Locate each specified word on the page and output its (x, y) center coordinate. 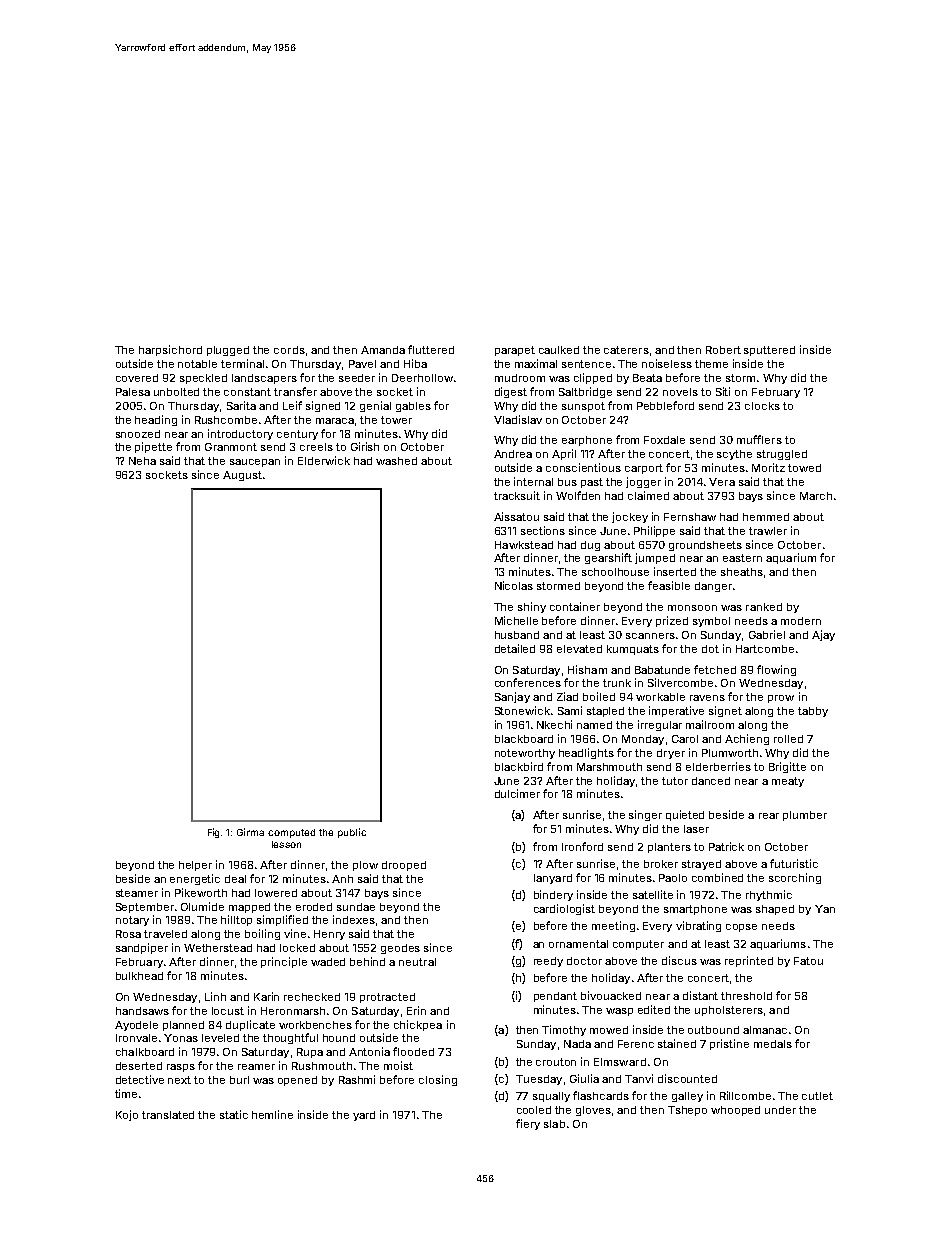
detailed (515, 648)
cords (289, 350)
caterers (626, 350)
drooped (404, 866)
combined (717, 877)
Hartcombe (765, 649)
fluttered (431, 349)
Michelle (516, 620)
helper (195, 866)
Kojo (127, 1115)
